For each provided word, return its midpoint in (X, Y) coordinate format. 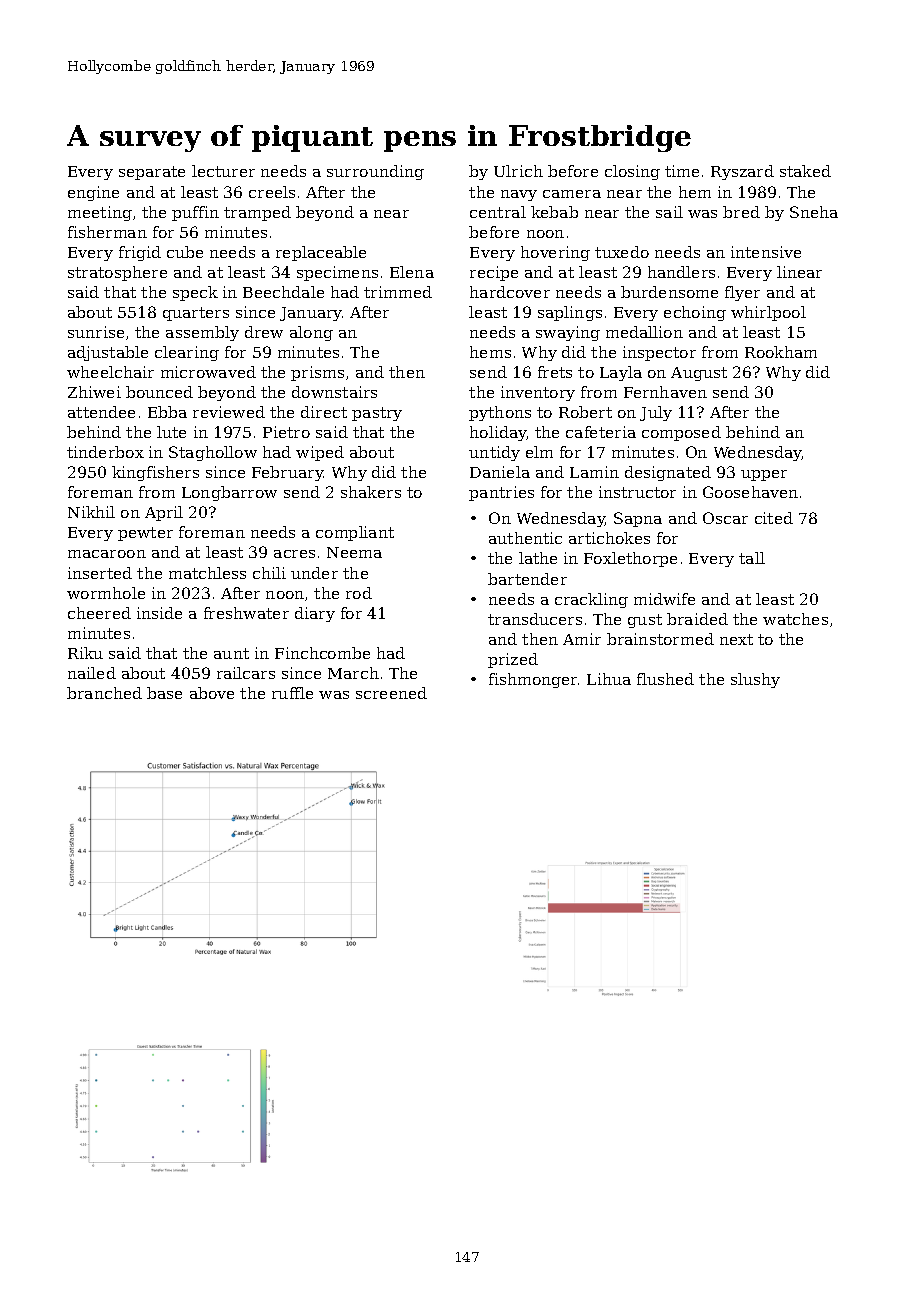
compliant (355, 533)
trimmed (398, 292)
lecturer (223, 171)
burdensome (669, 292)
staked (805, 171)
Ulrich (518, 171)
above (212, 693)
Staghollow (213, 453)
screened (391, 693)
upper (764, 475)
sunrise (96, 332)
